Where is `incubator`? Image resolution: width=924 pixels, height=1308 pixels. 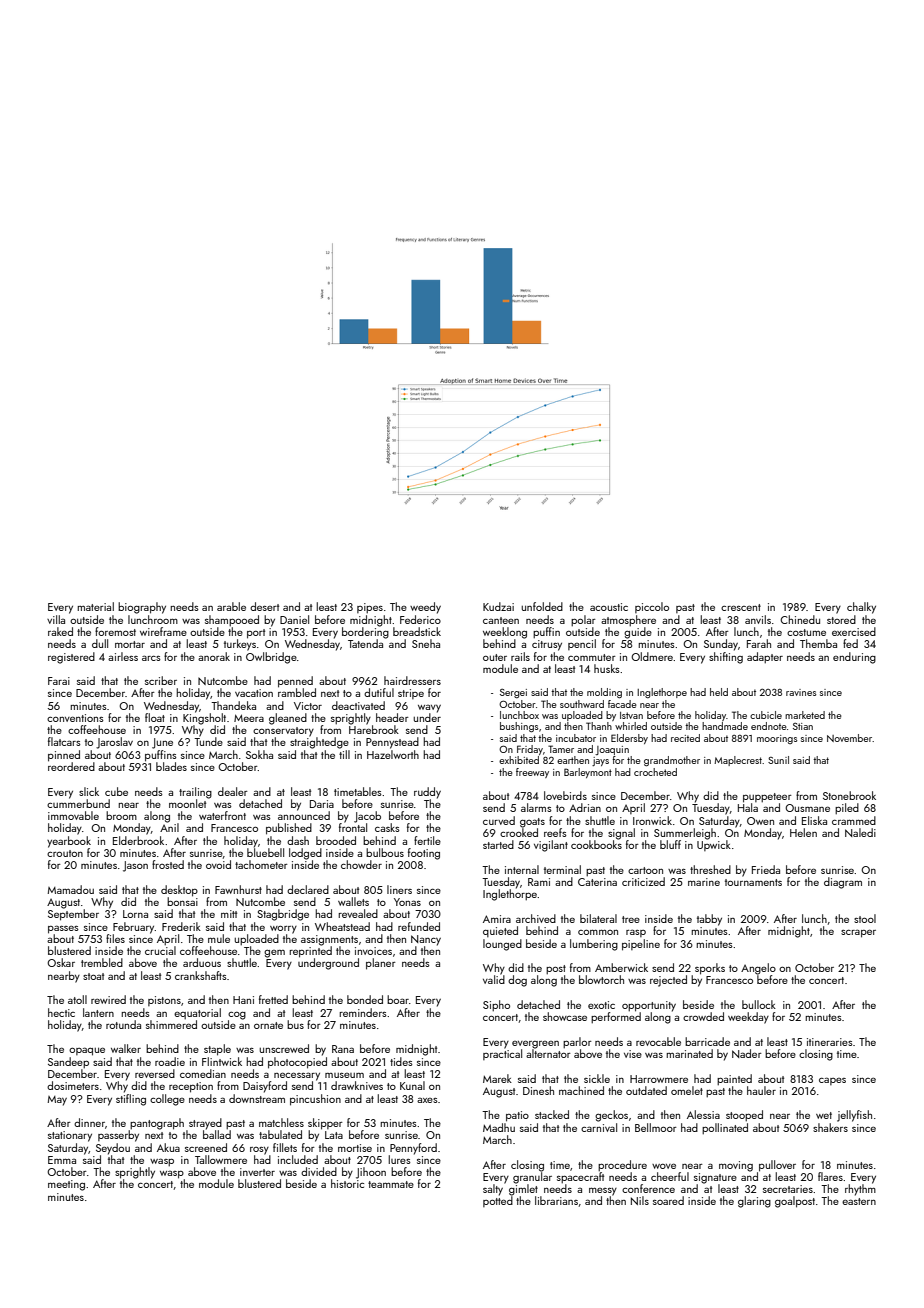 incubator is located at coordinates (576, 738).
